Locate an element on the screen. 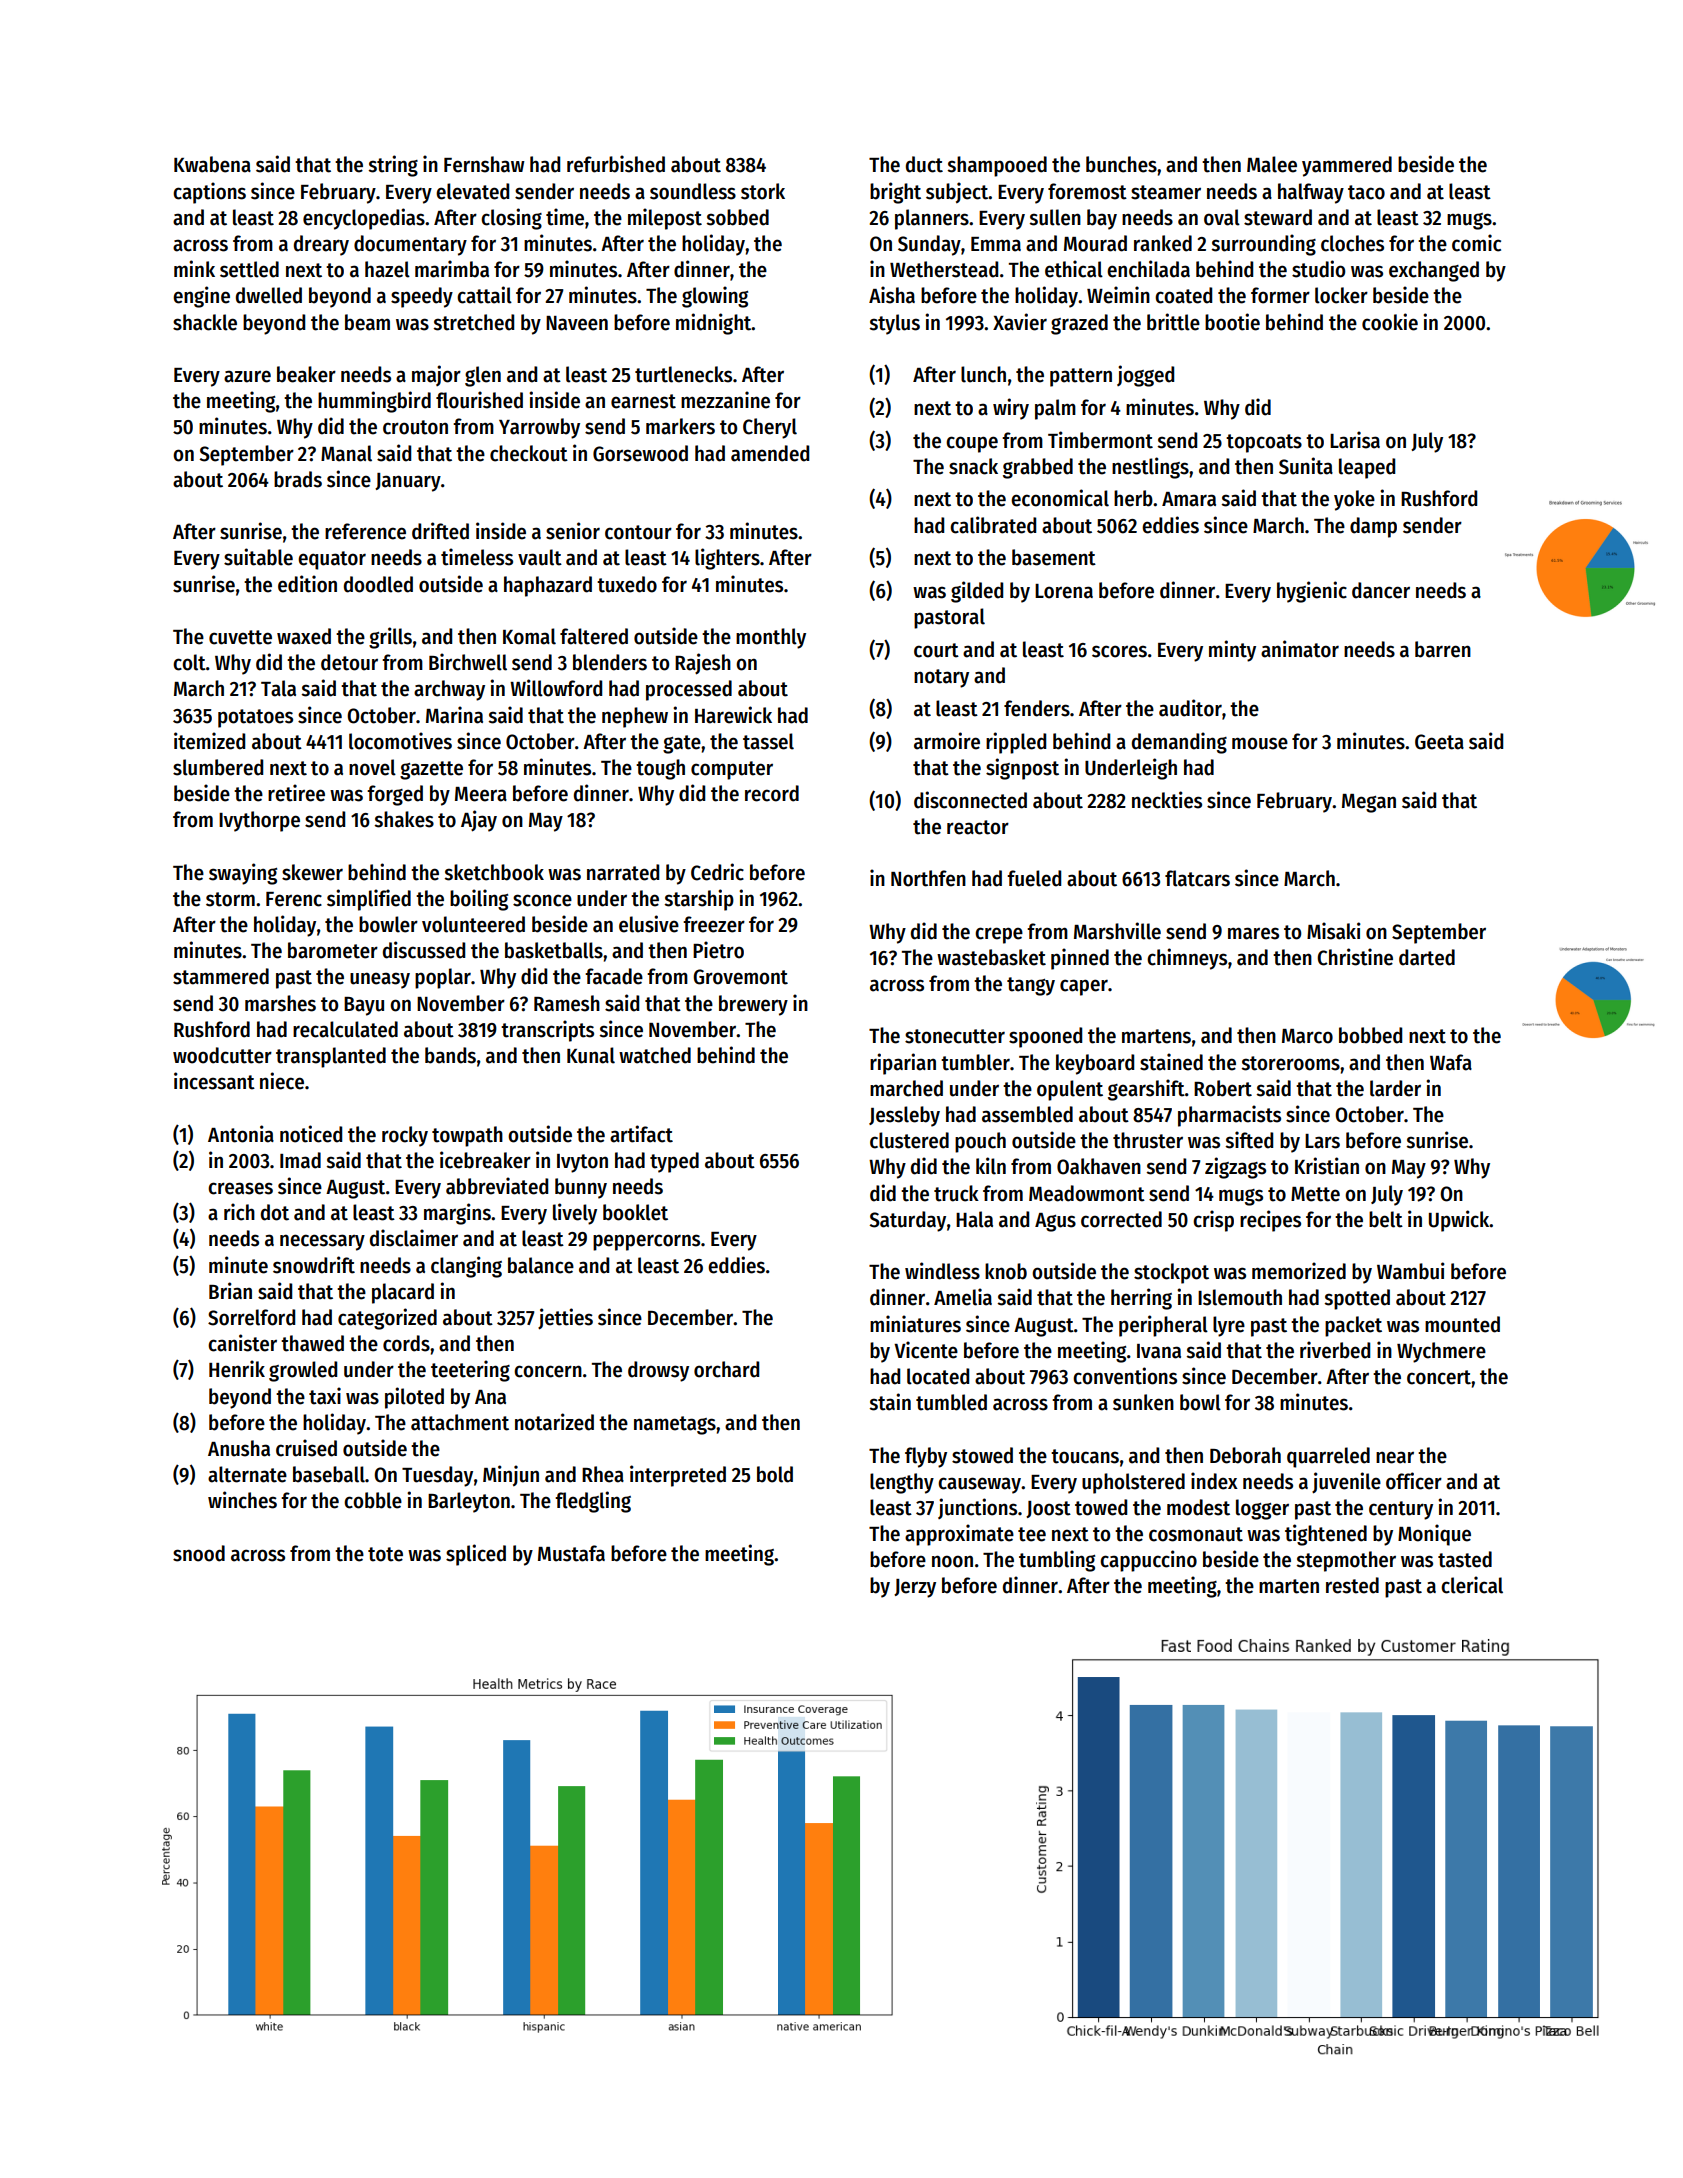 The height and width of the screenshot is (2178, 1683). amended is located at coordinates (770, 453).
